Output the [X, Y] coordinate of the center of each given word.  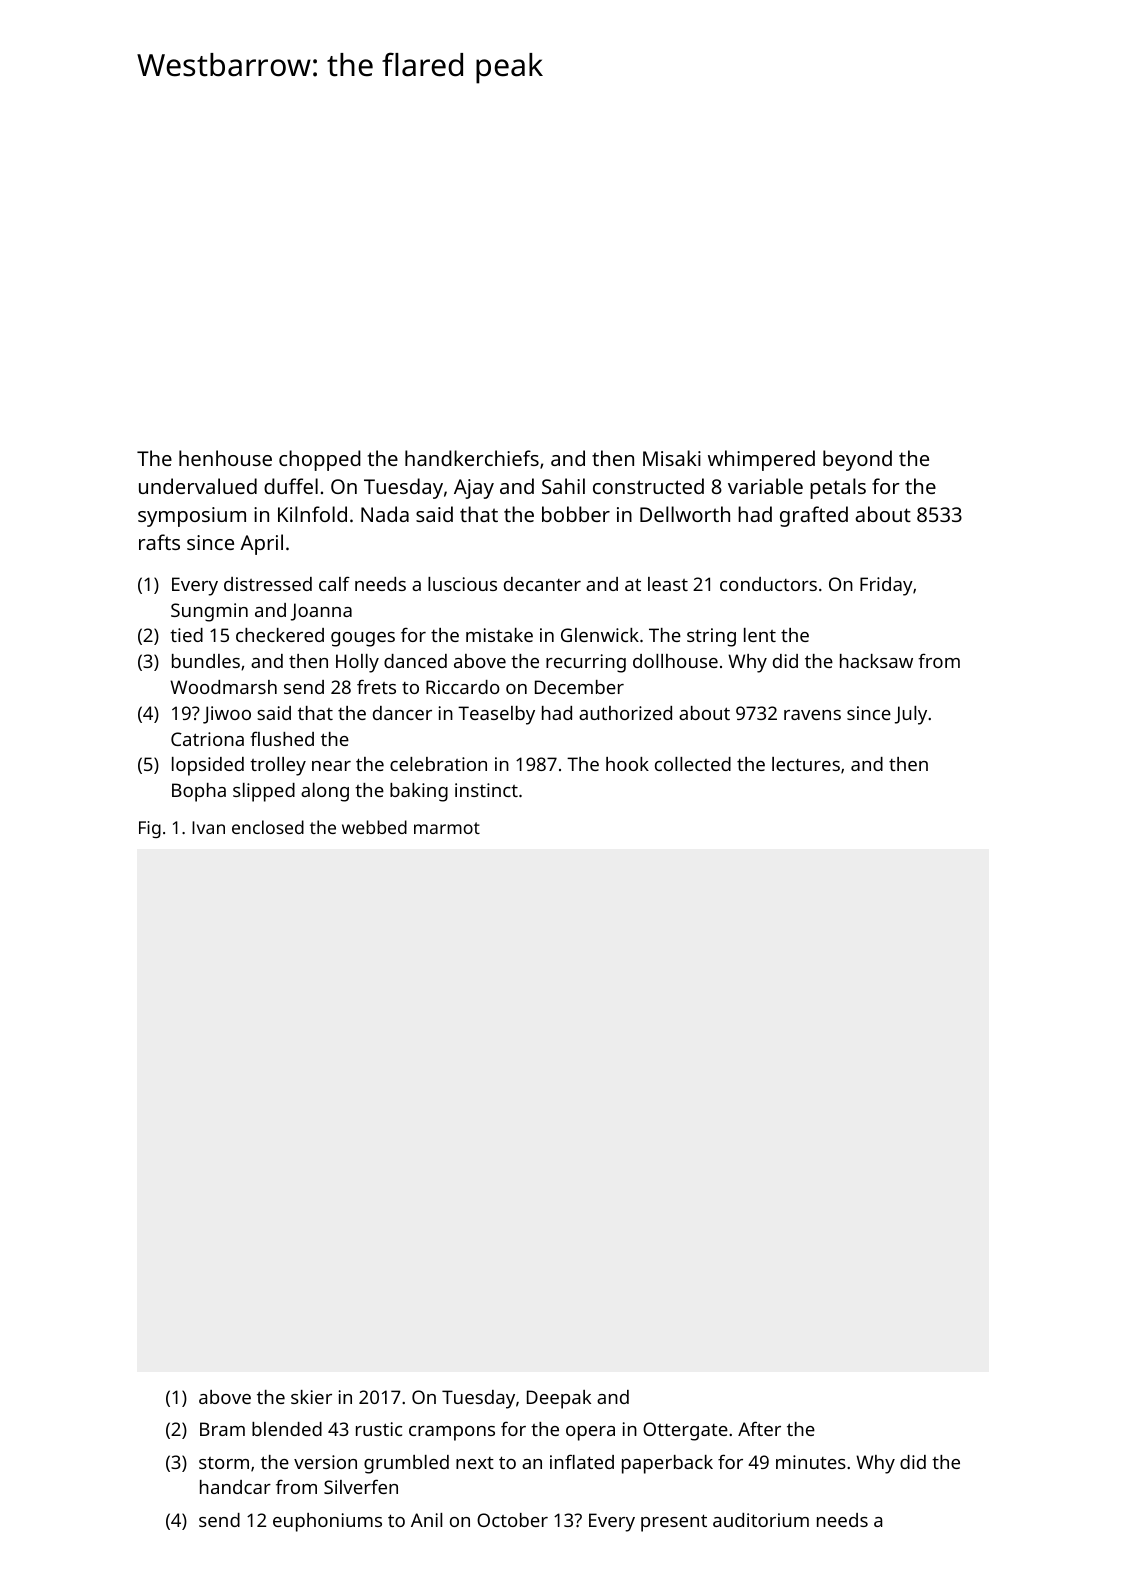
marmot [447, 828]
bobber [576, 514]
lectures [806, 764]
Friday [886, 586]
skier [311, 1397]
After [759, 1428]
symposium [192, 517]
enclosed [268, 827]
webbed [374, 827]
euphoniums [327, 1522]
